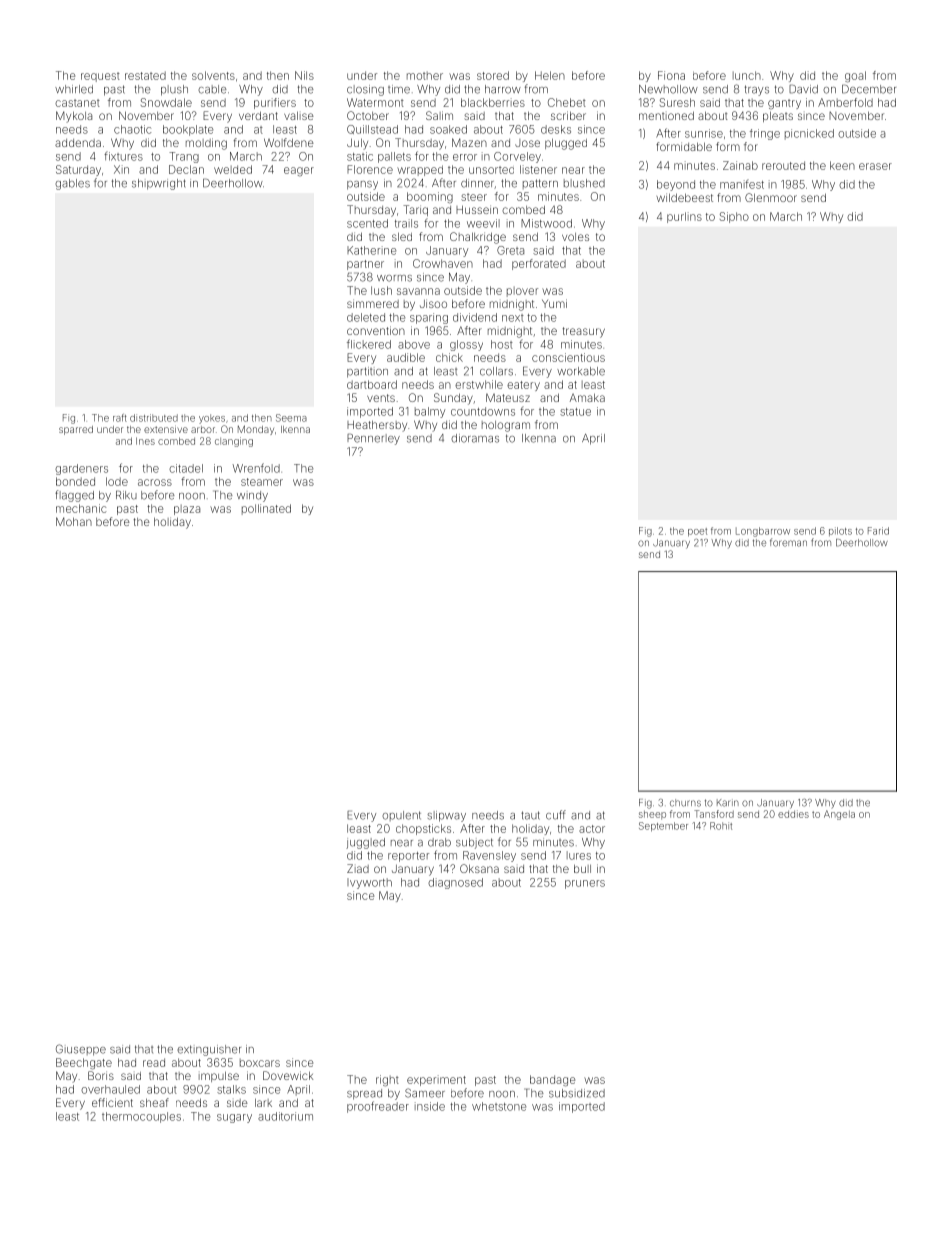 The image size is (952, 1233). What do you see at coordinates (714, 814) in the page?
I see `Tansford` at bounding box center [714, 814].
